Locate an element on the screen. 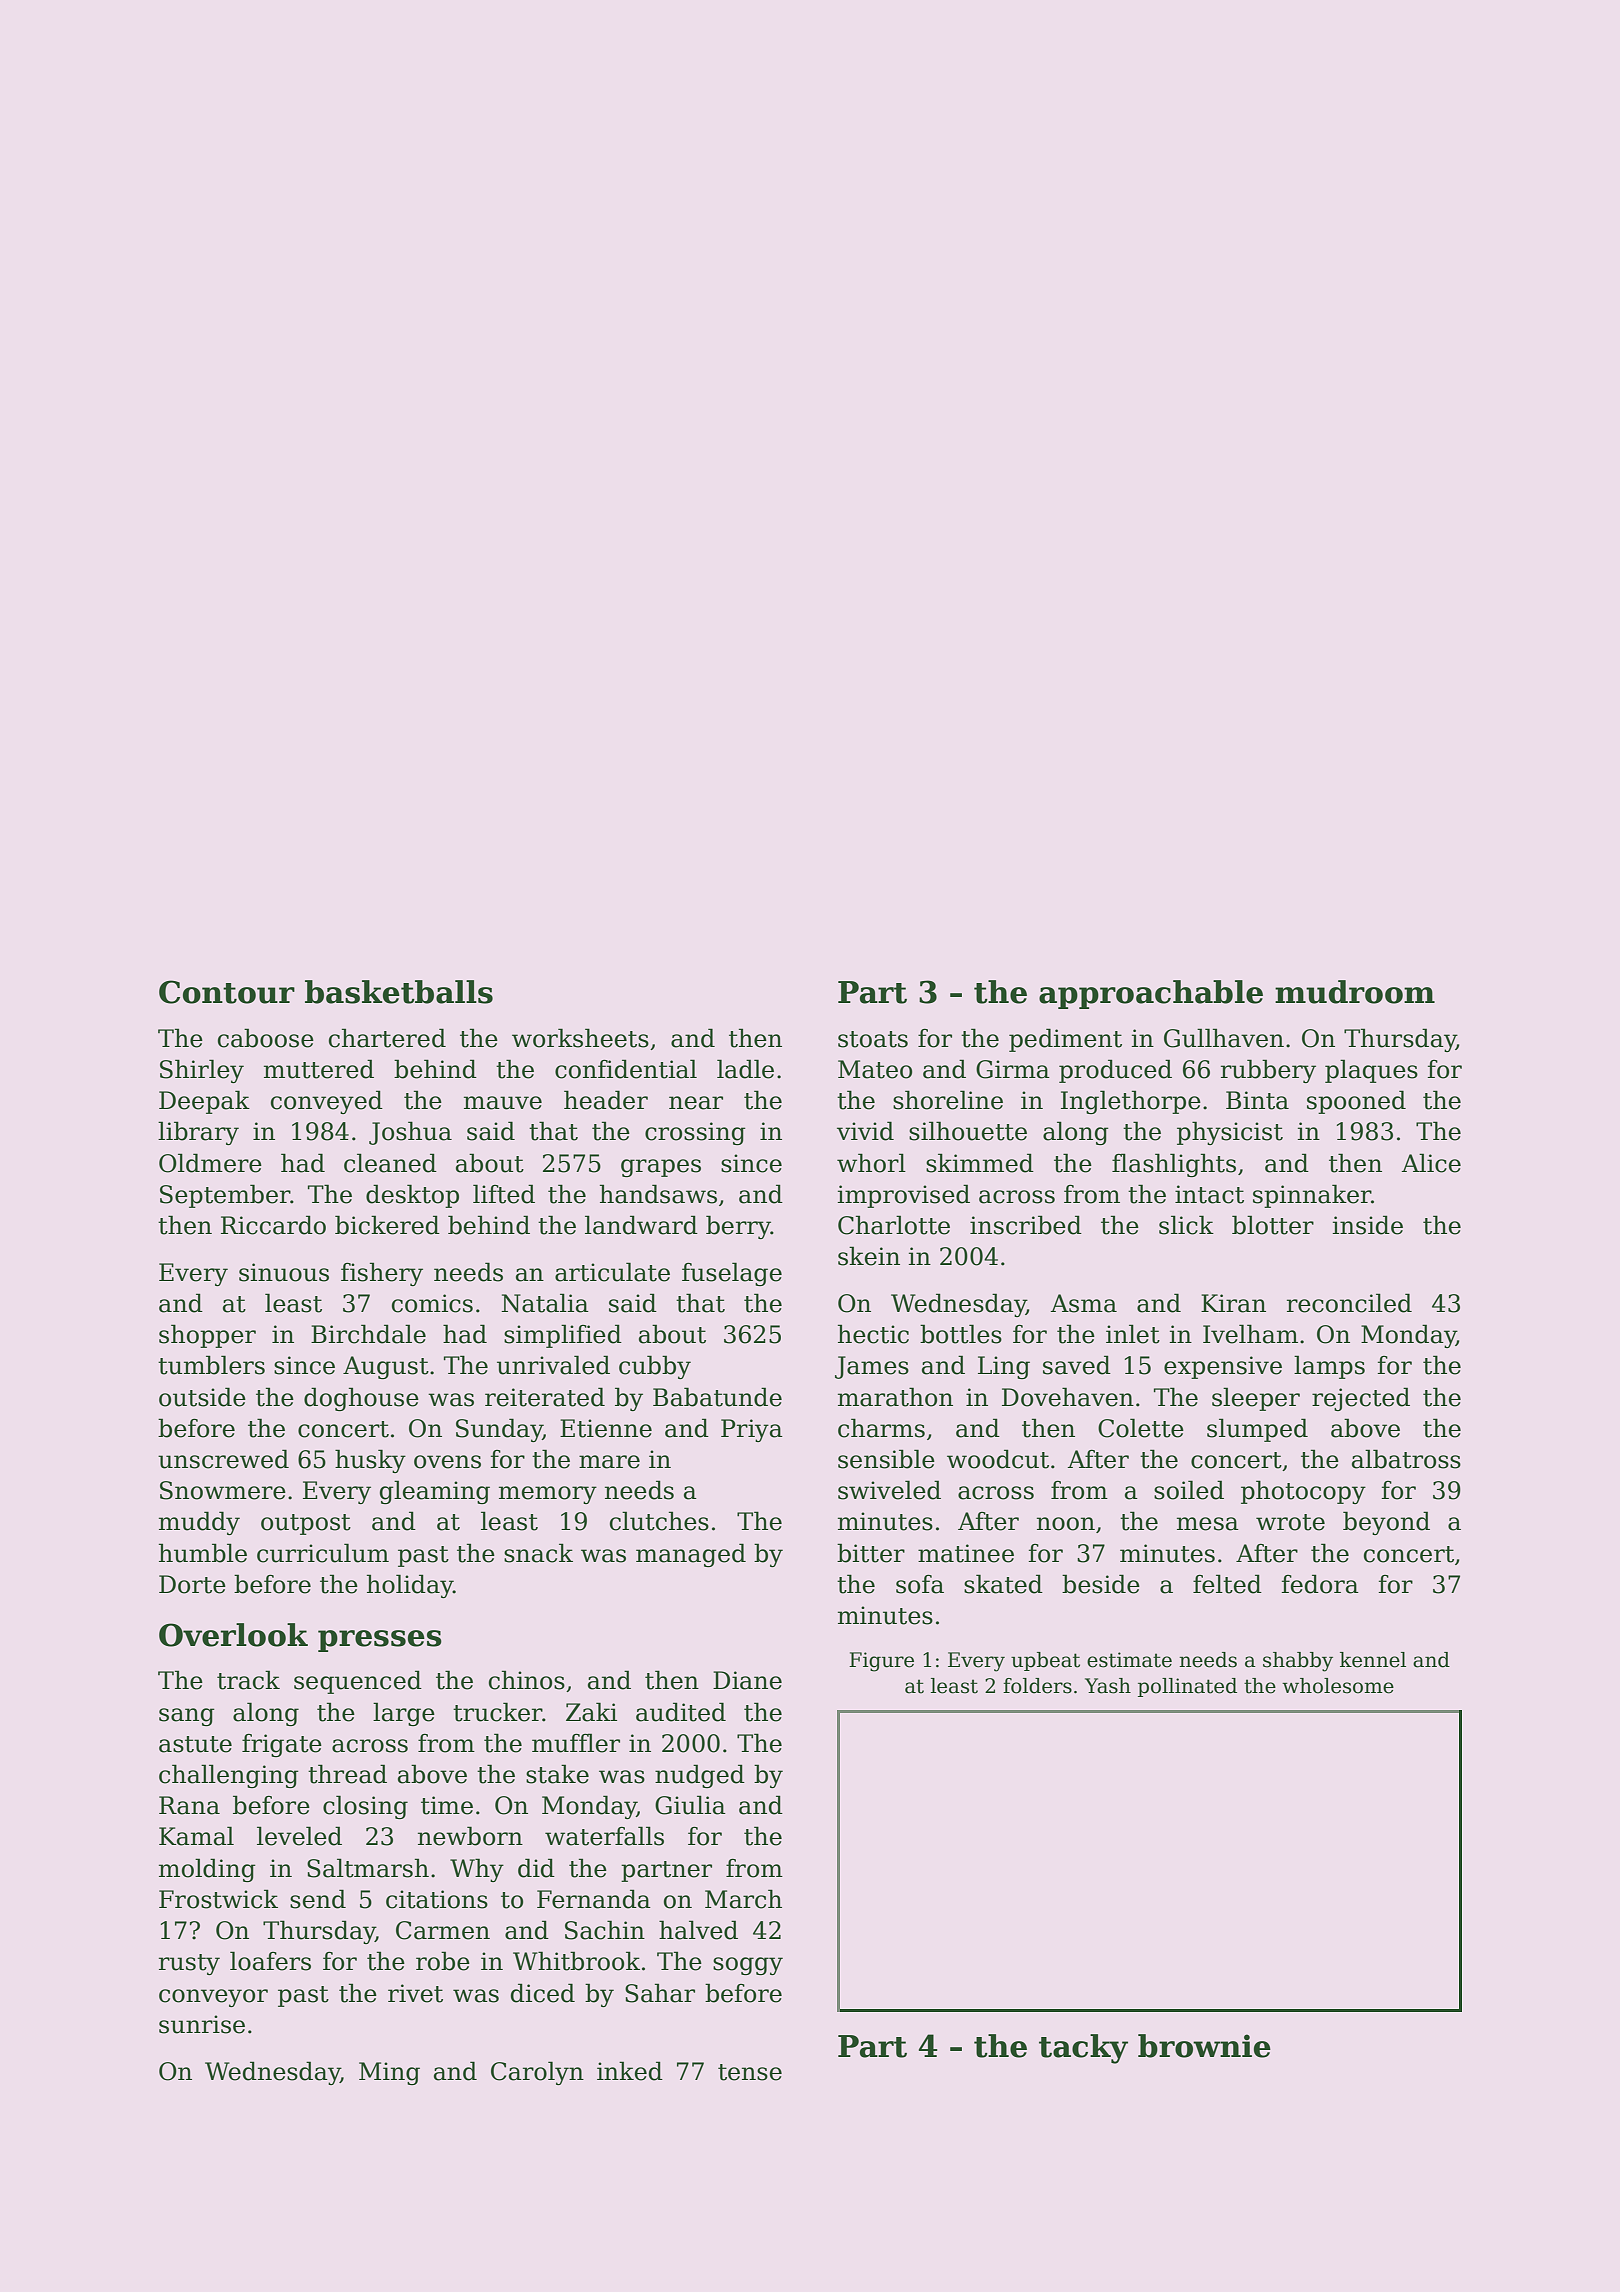  Contour is located at coordinates (227, 992).
